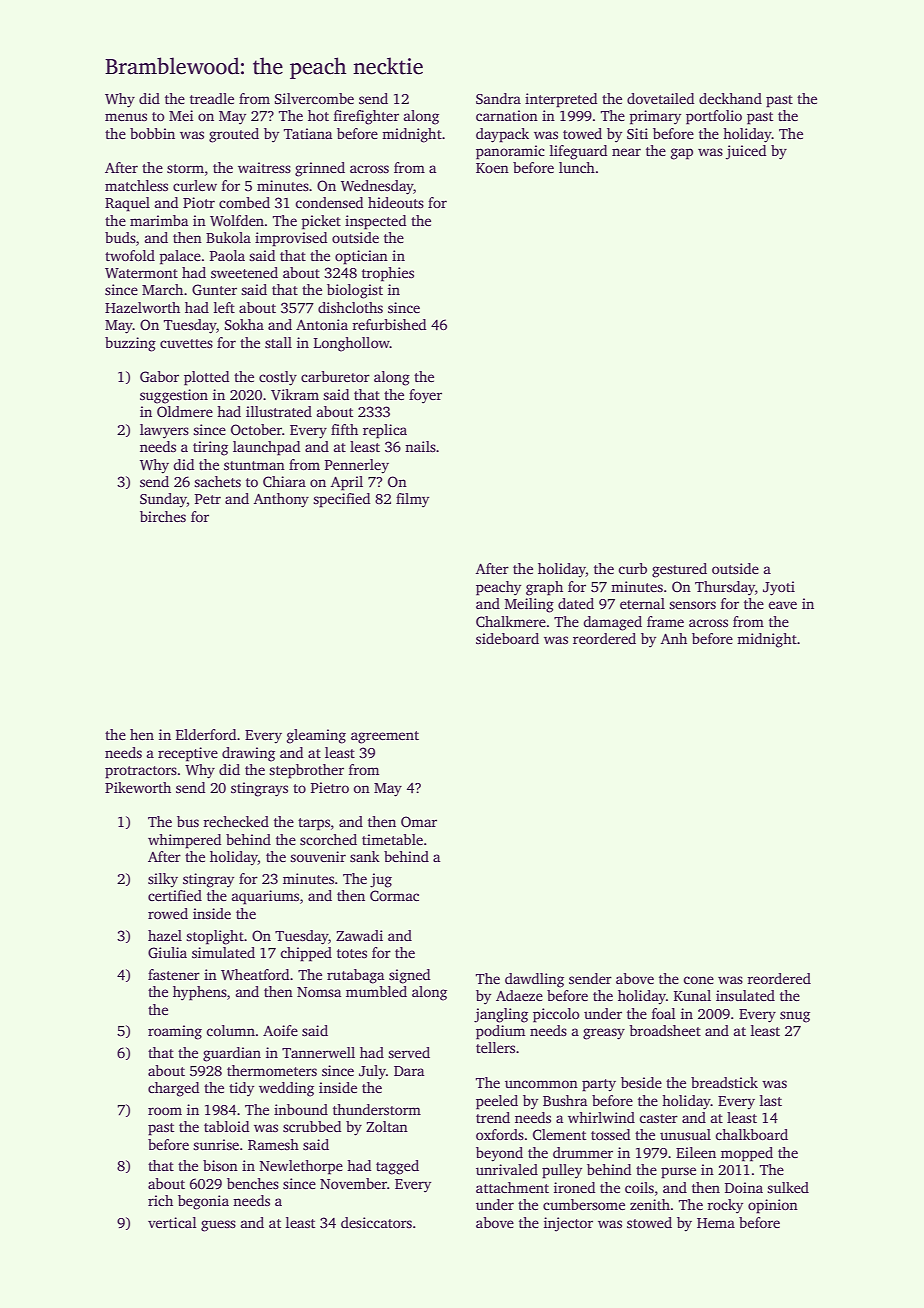  What do you see at coordinates (682, 154) in the image?
I see `gap` at bounding box center [682, 154].
